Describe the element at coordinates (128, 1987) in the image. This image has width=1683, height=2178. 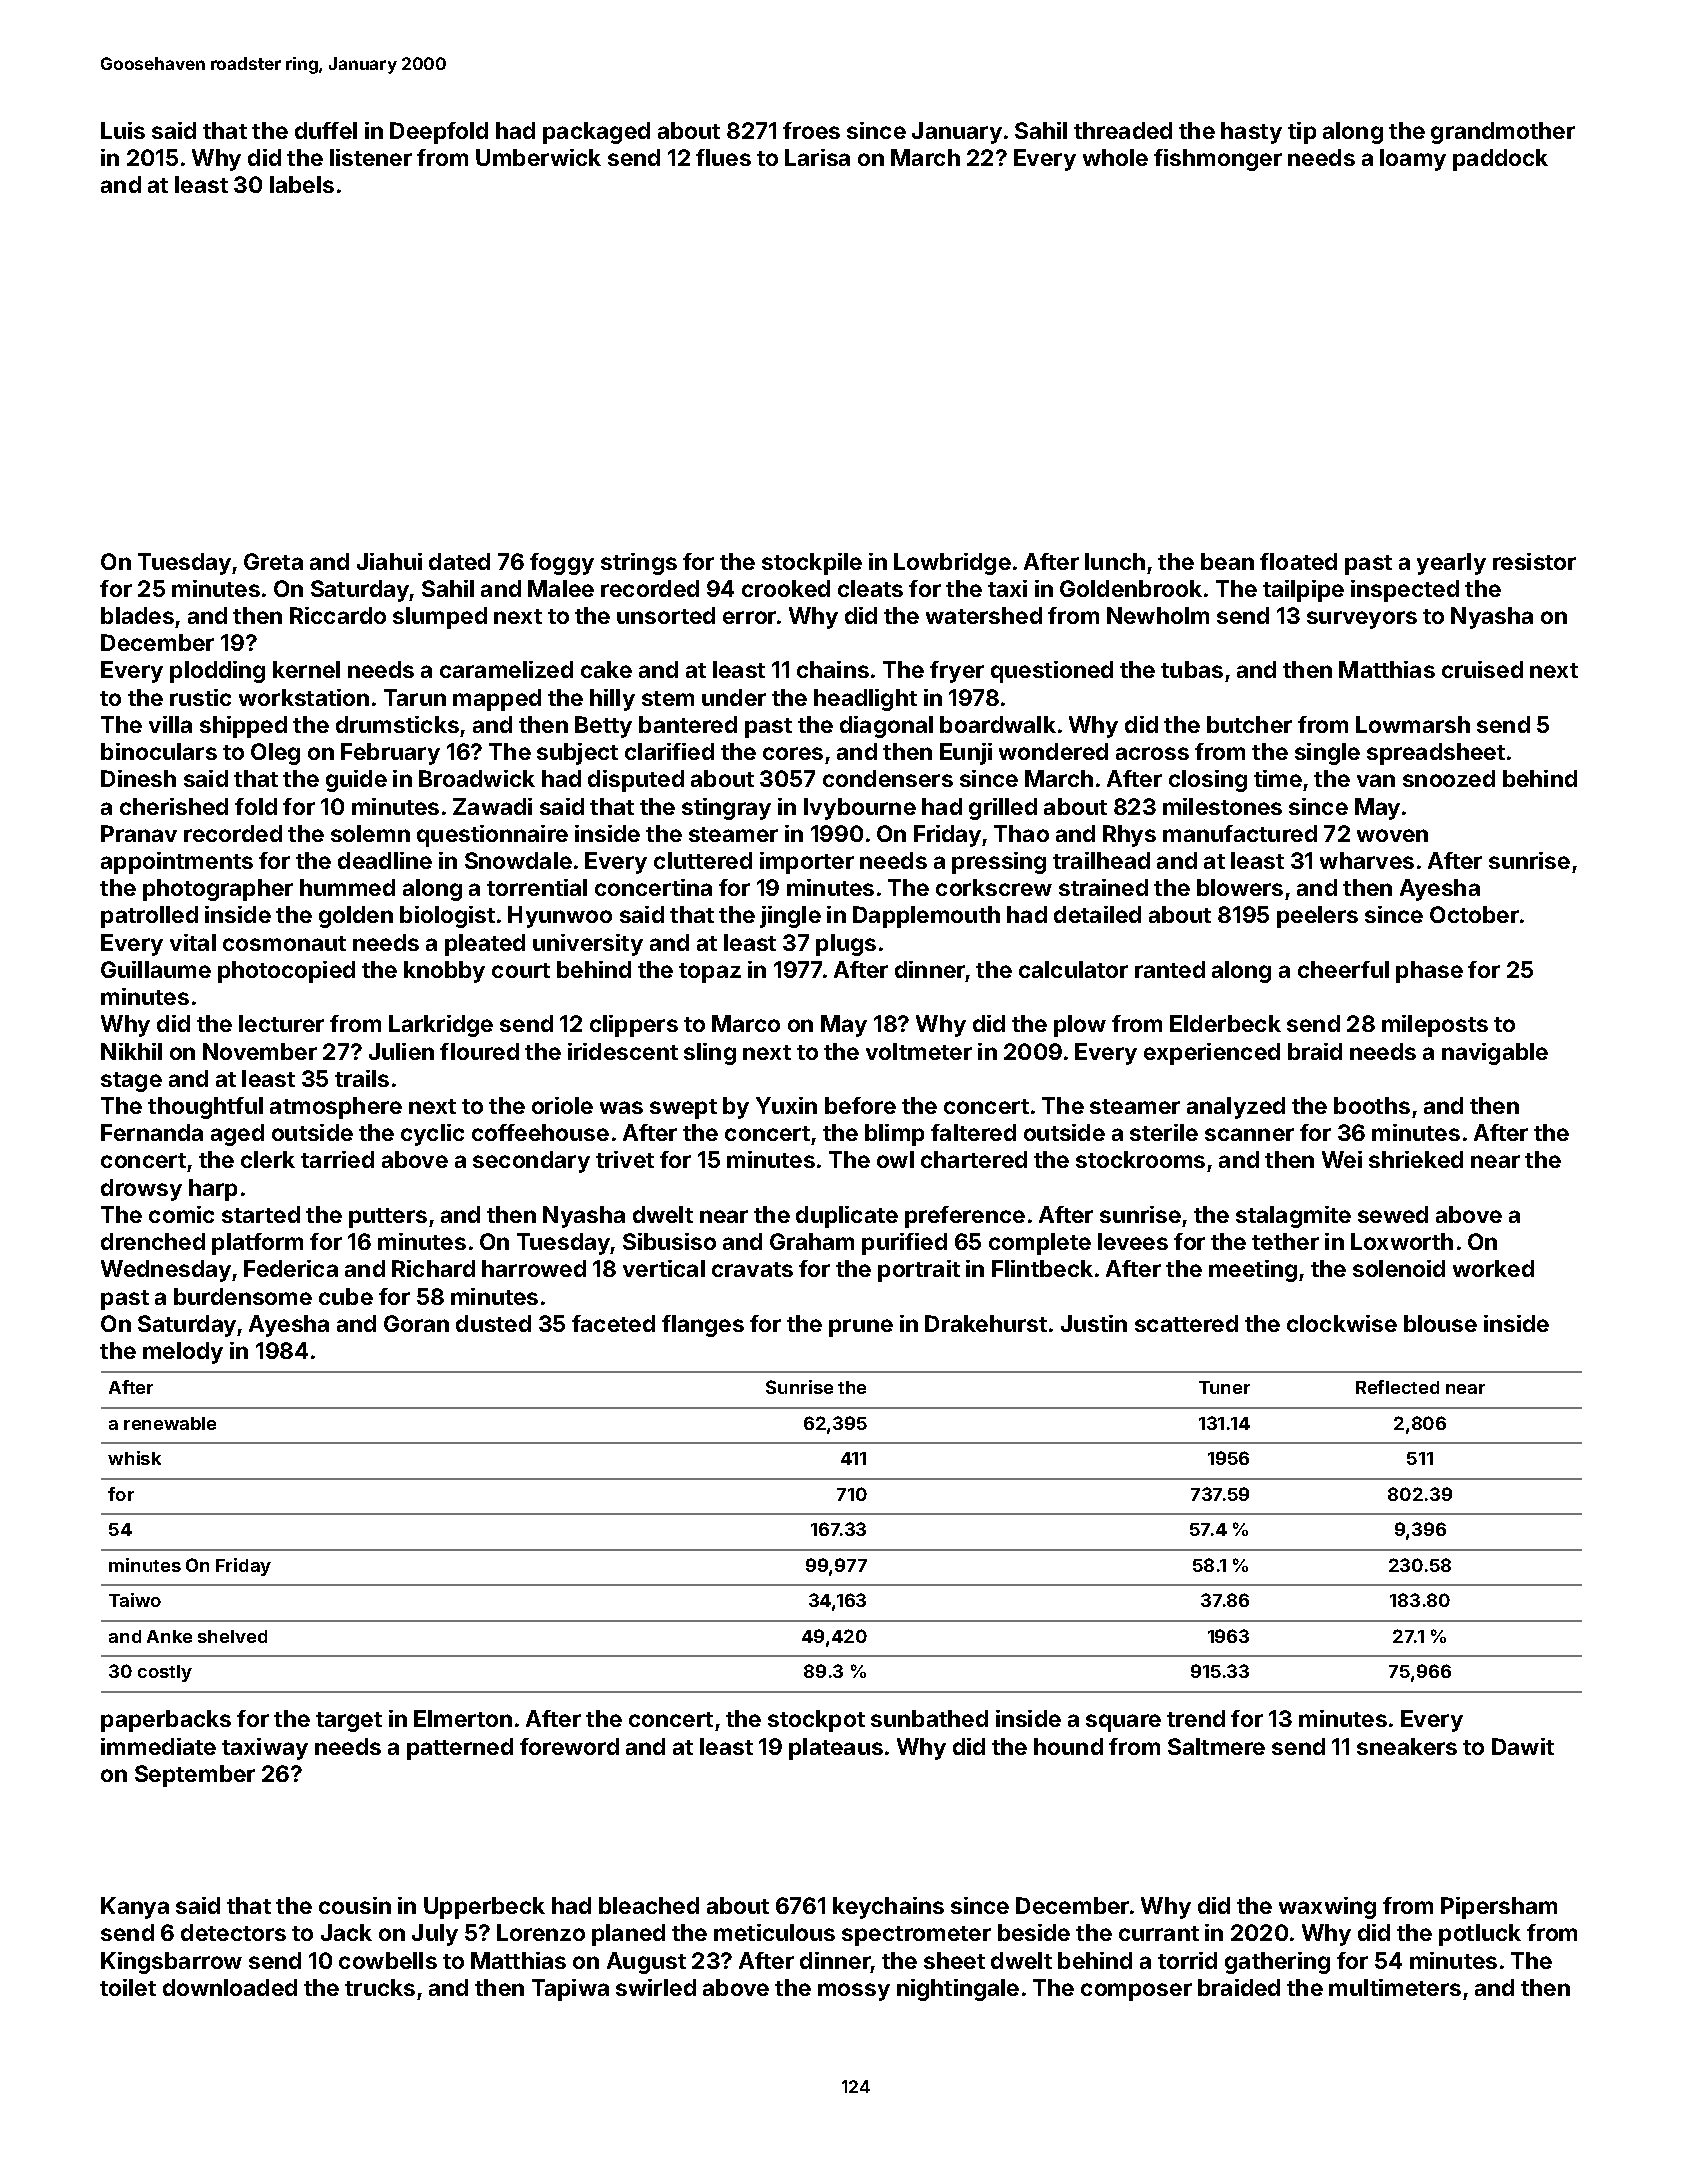
I see `toilet` at that location.
